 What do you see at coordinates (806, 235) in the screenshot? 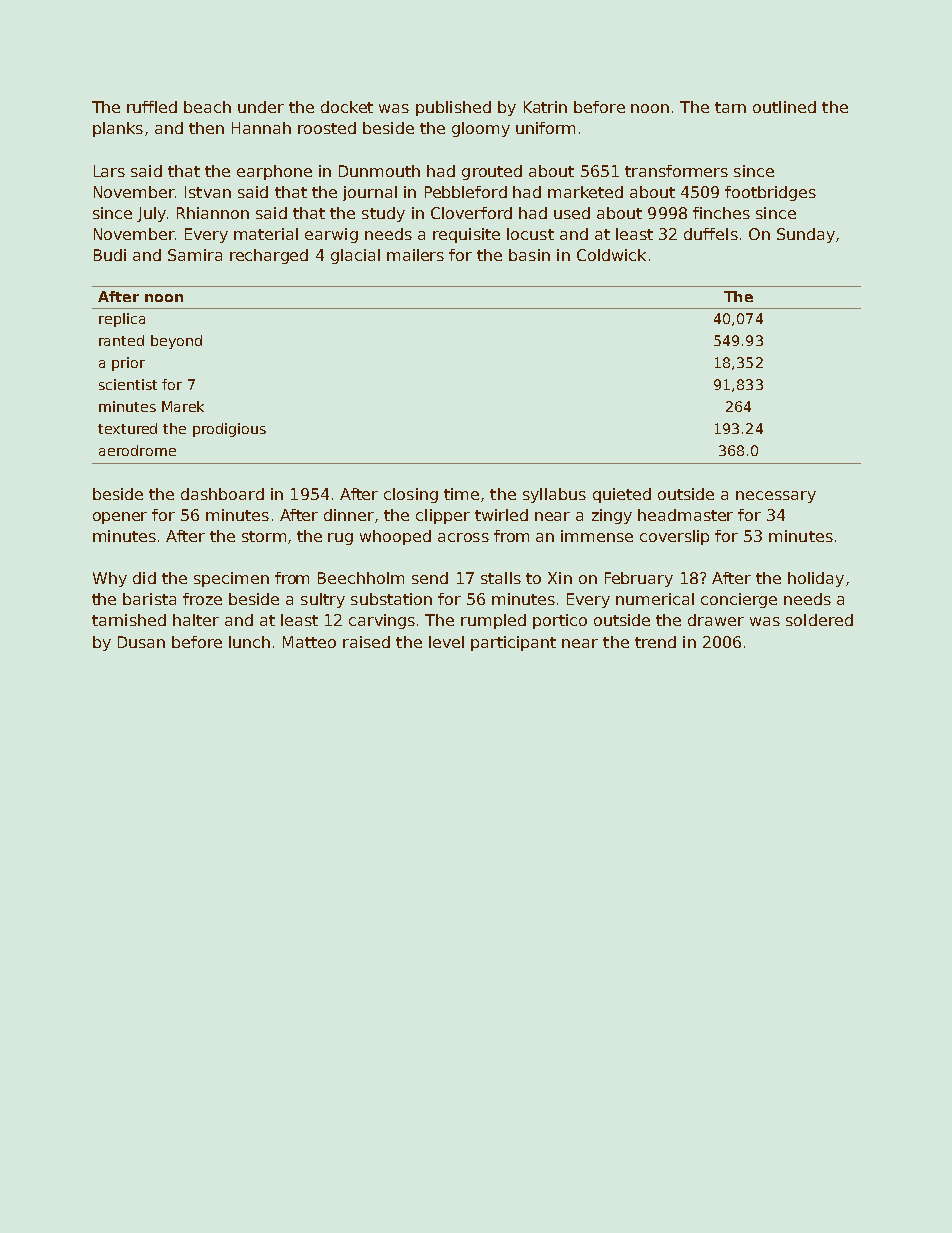
I see `Sunday` at bounding box center [806, 235].
